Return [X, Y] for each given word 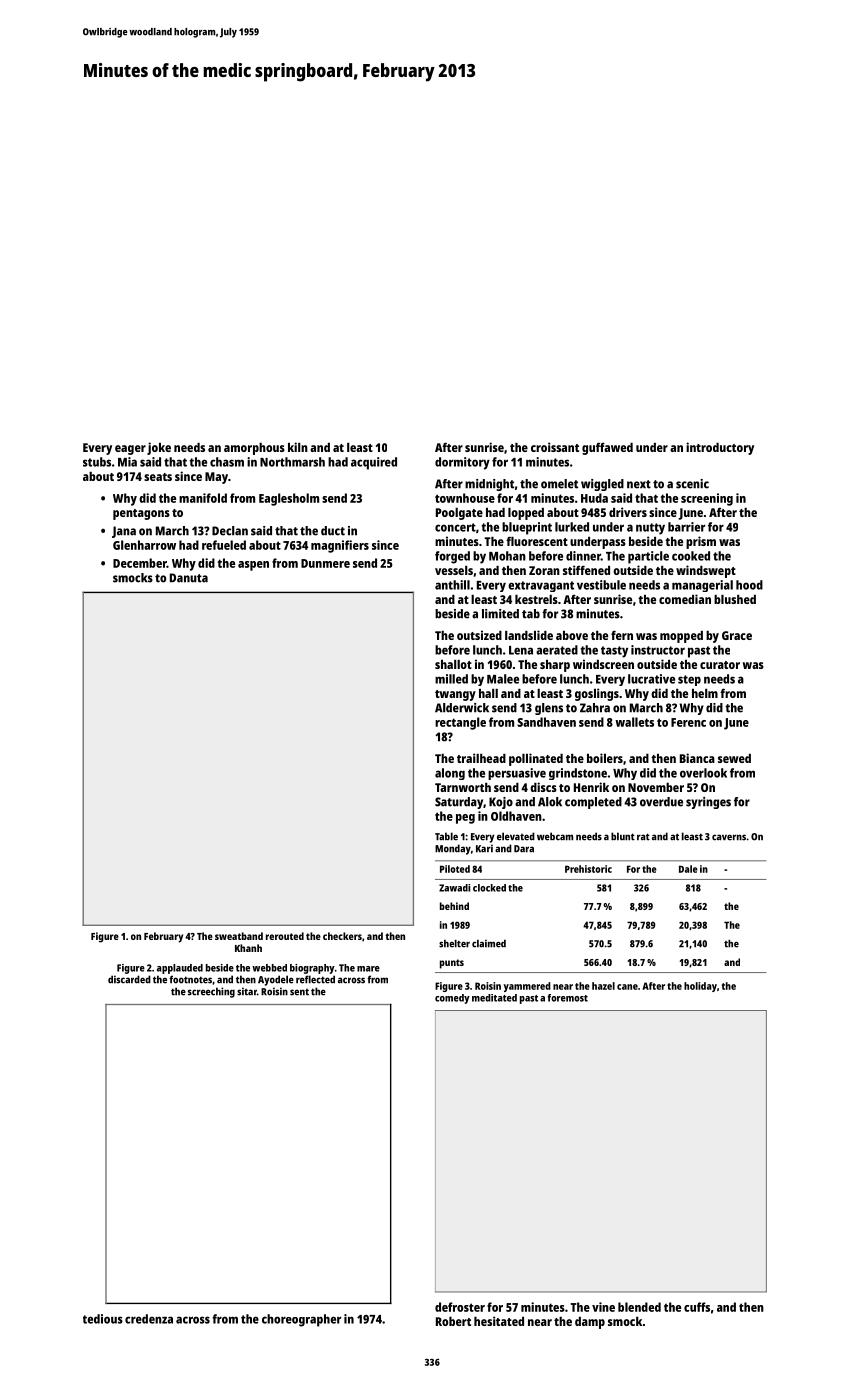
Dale [688, 869]
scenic [692, 484]
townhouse [465, 498]
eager [130, 450]
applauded [180, 969]
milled [451, 679]
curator [720, 665]
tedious [103, 1319]
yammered [527, 987]
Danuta [189, 578]
